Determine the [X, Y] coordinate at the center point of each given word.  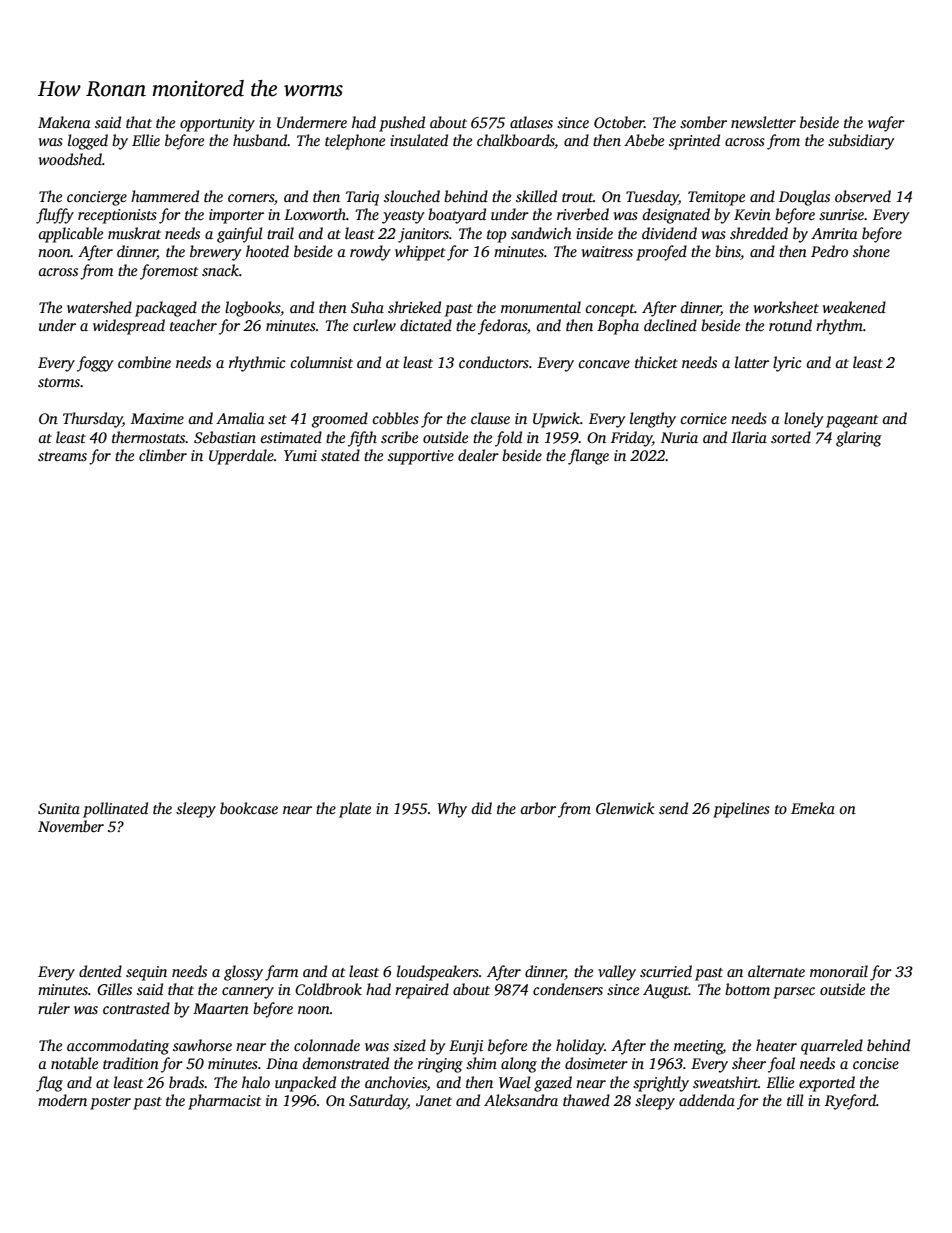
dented [100, 971]
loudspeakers [438, 973]
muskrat [134, 233]
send [673, 808]
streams [62, 456]
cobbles [395, 418]
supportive [421, 457]
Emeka [813, 808]
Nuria [679, 437]
